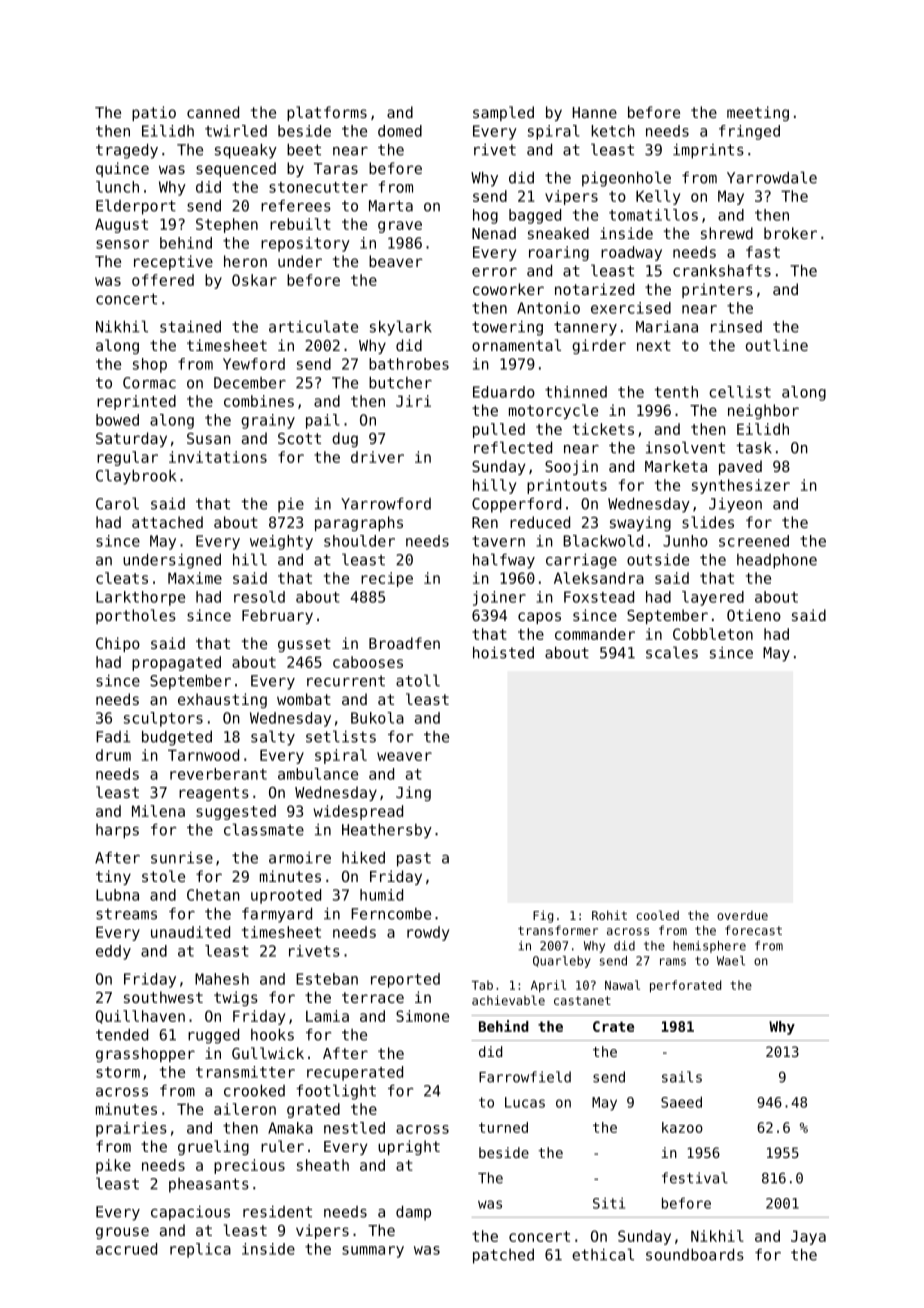 The width and height of the screenshot is (924, 1308). Describe the element at coordinates (245, 1109) in the screenshot. I see `aileron` at that location.
